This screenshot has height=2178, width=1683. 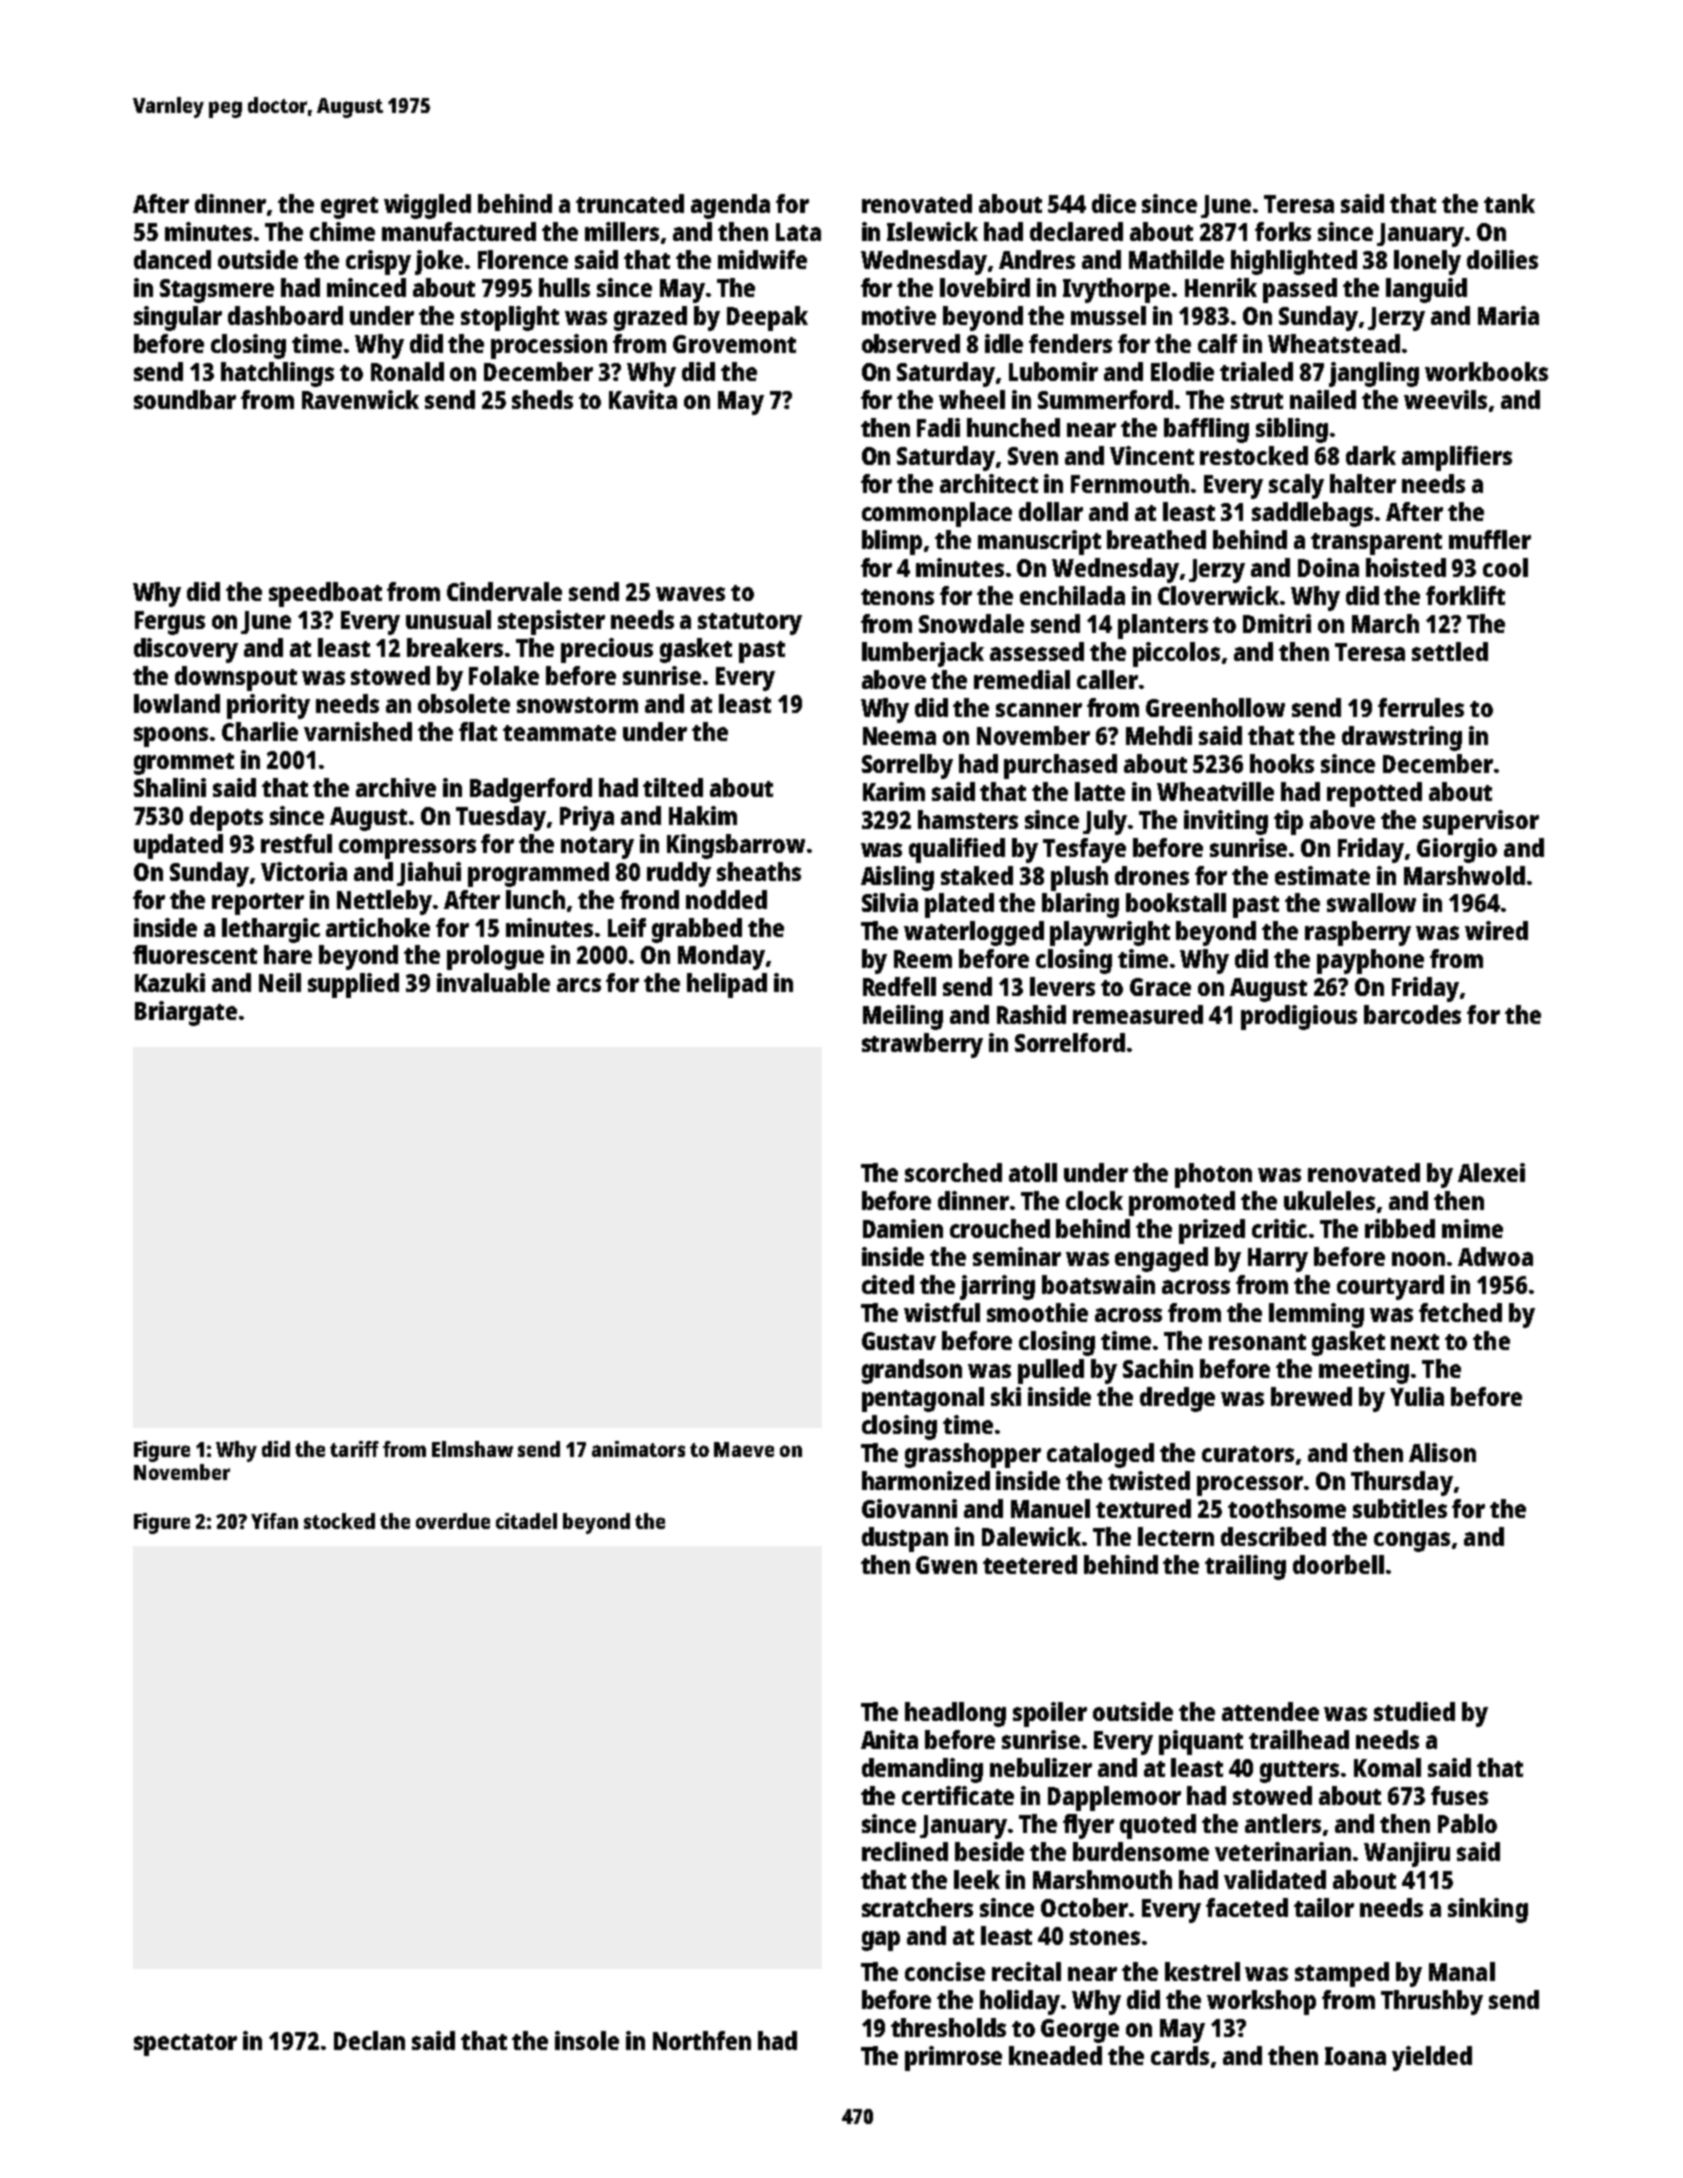 What do you see at coordinates (407, 371) in the screenshot?
I see `Ronald` at bounding box center [407, 371].
